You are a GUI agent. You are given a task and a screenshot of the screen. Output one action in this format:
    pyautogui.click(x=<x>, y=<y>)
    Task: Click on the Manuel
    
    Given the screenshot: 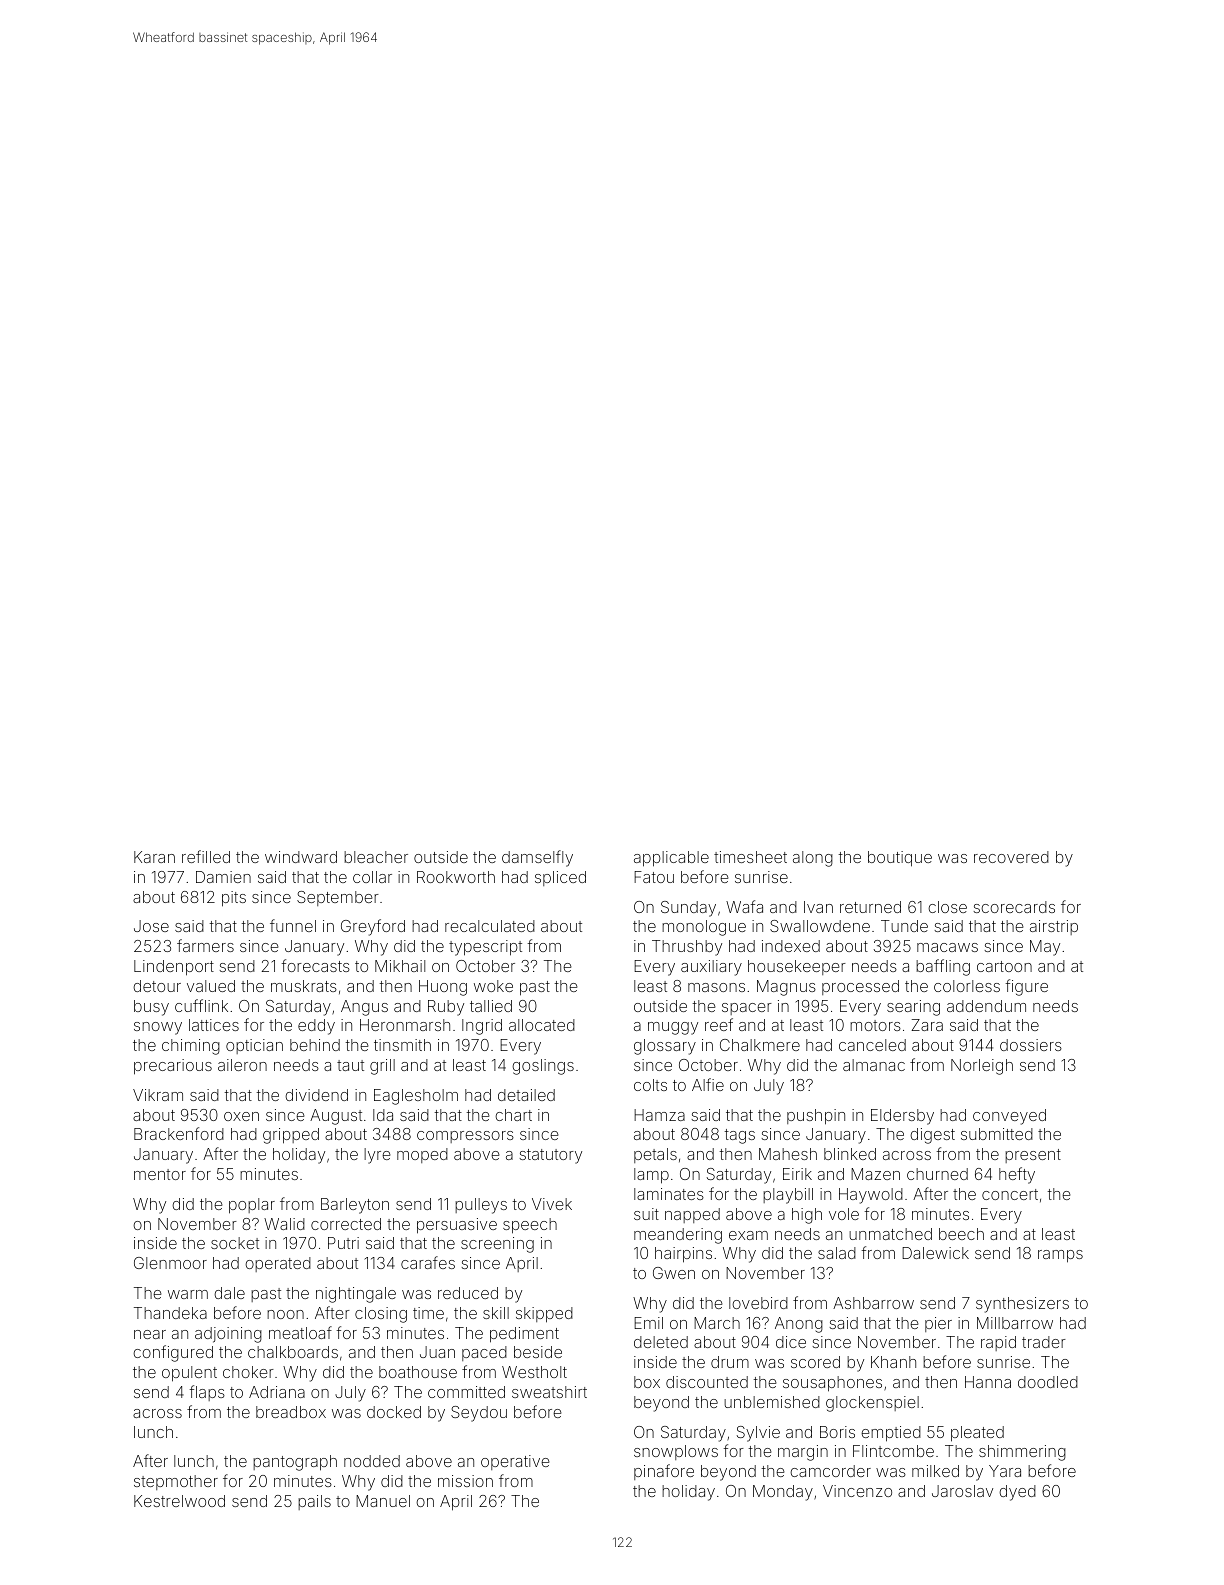 What is the action you would take?
    pyautogui.click(x=383, y=1501)
